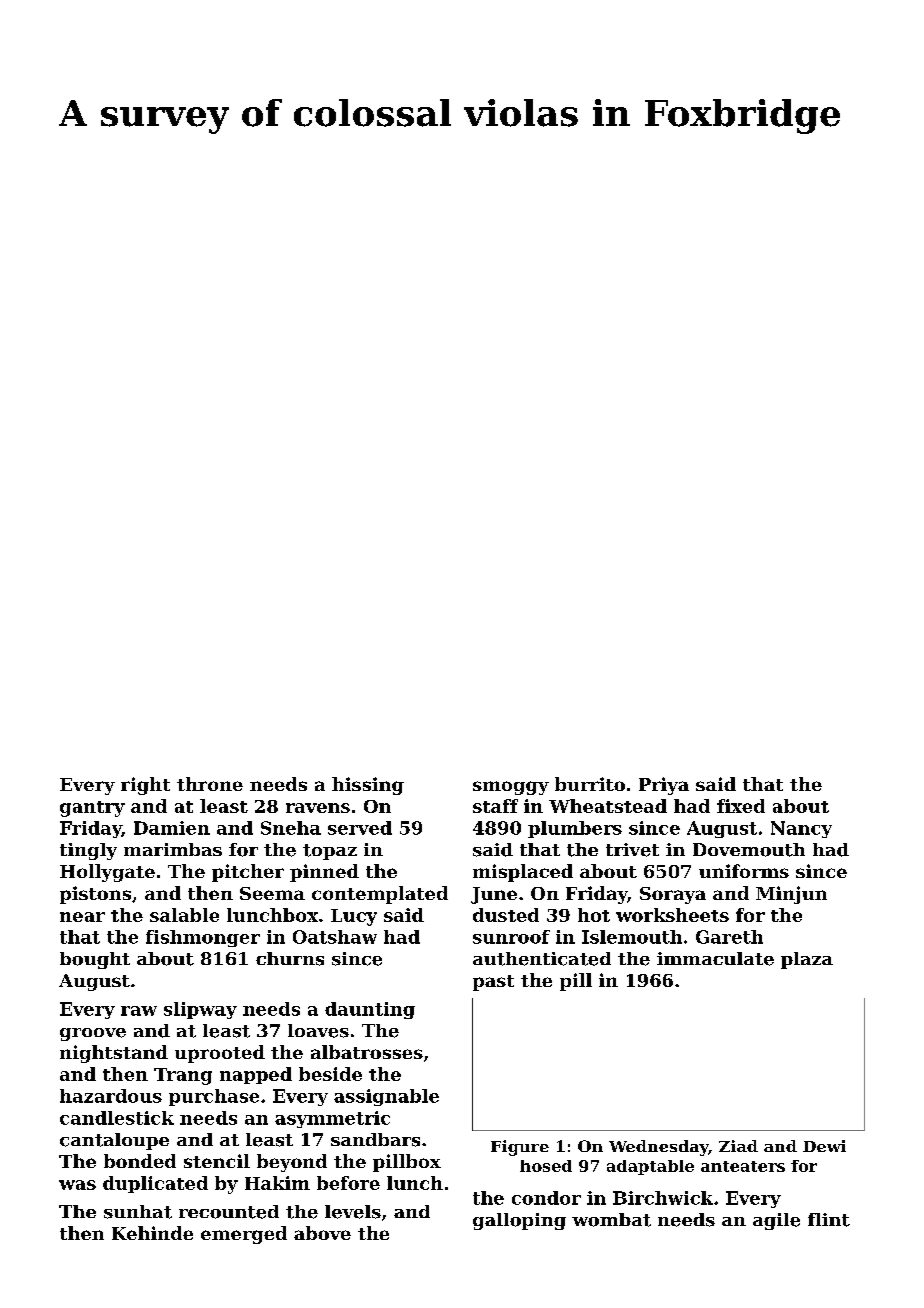  I want to click on levels, so click(353, 1212).
